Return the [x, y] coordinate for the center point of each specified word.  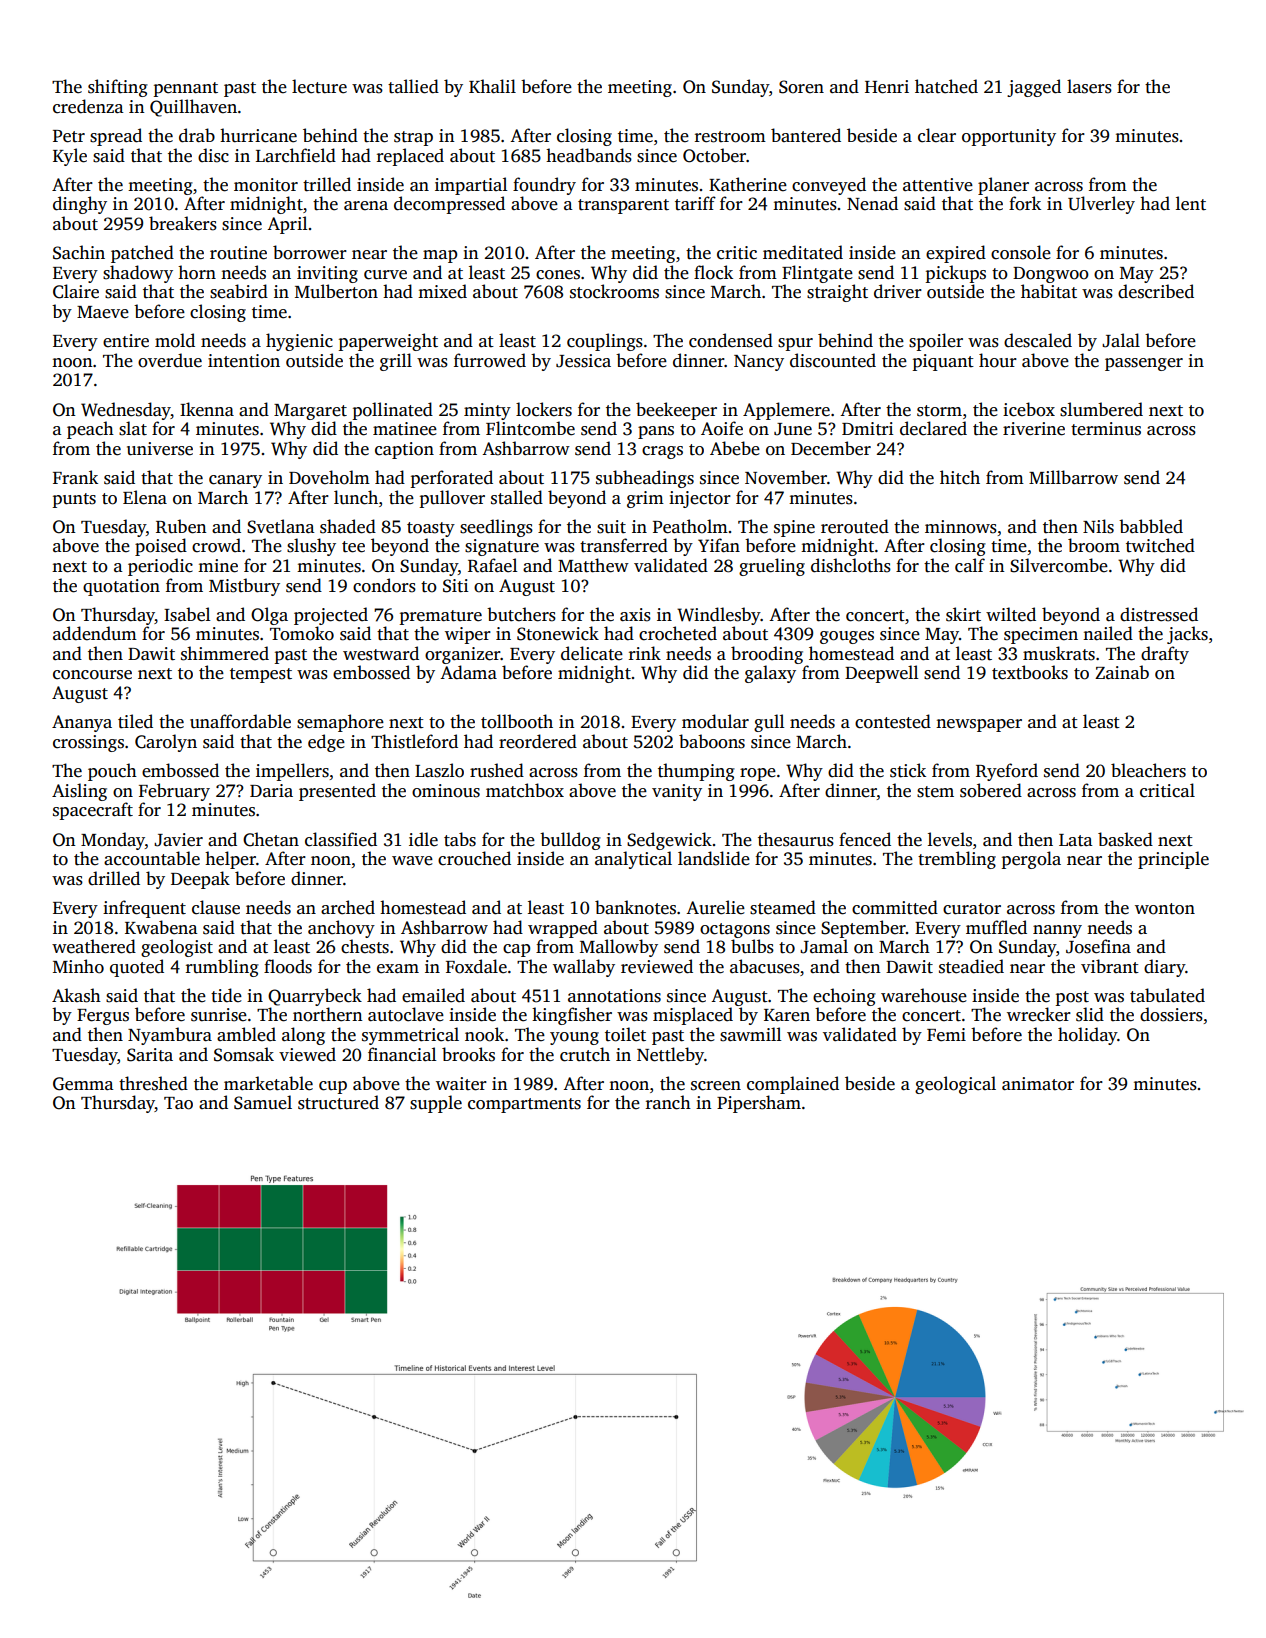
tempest [261, 675]
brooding [767, 655]
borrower [310, 252]
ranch [668, 1102]
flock [713, 272]
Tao [178, 1103]
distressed [1159, 614]
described [1156, 291]
